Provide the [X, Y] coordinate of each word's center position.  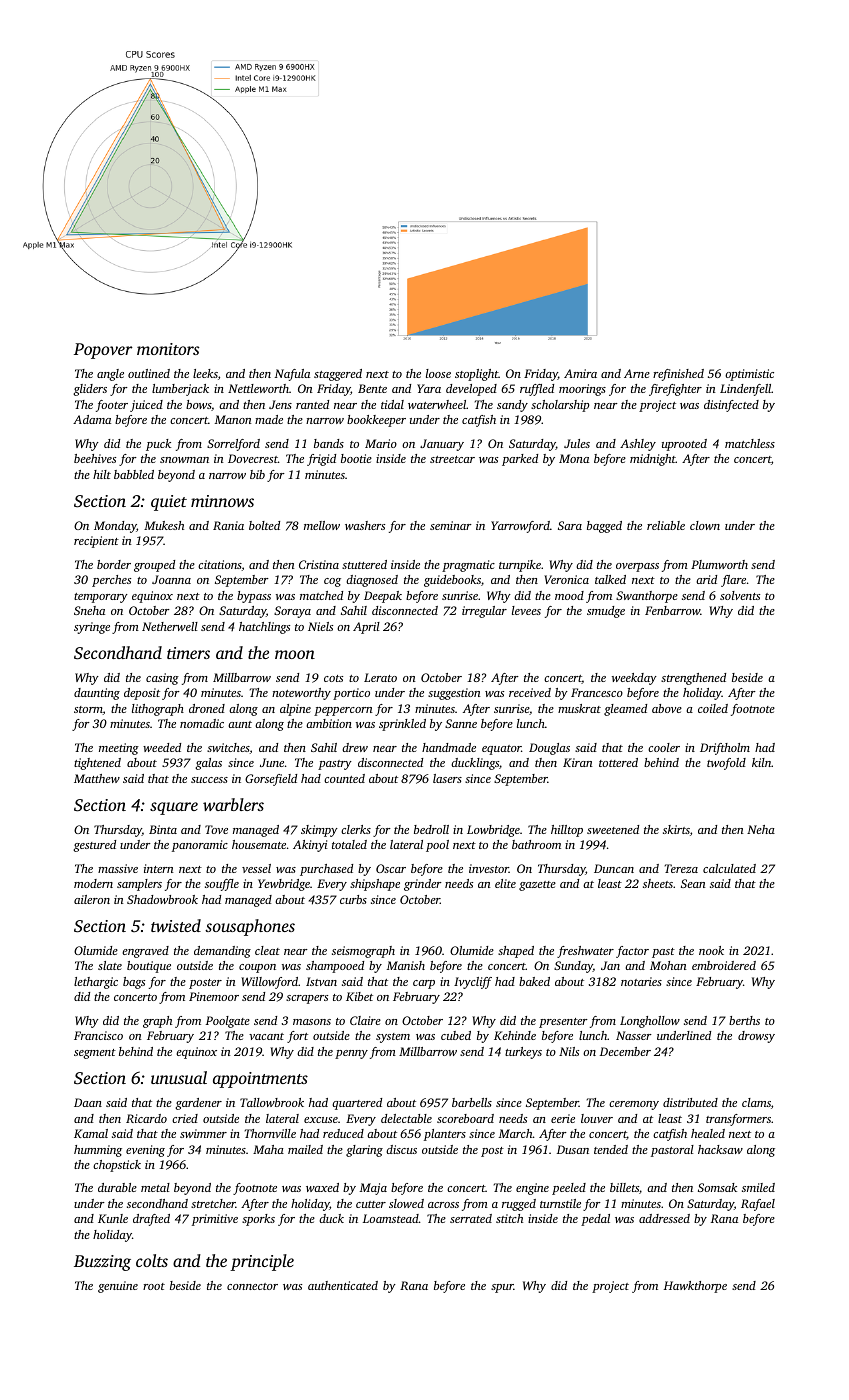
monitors [168, 349]
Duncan [614, 868]
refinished [678, 375]
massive [118, 868]
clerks [356, 829]
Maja [373, 1189]
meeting [119, 749]
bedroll [431, 829]
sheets [658, 883]
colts [152, 1260]
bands [329, 443]
